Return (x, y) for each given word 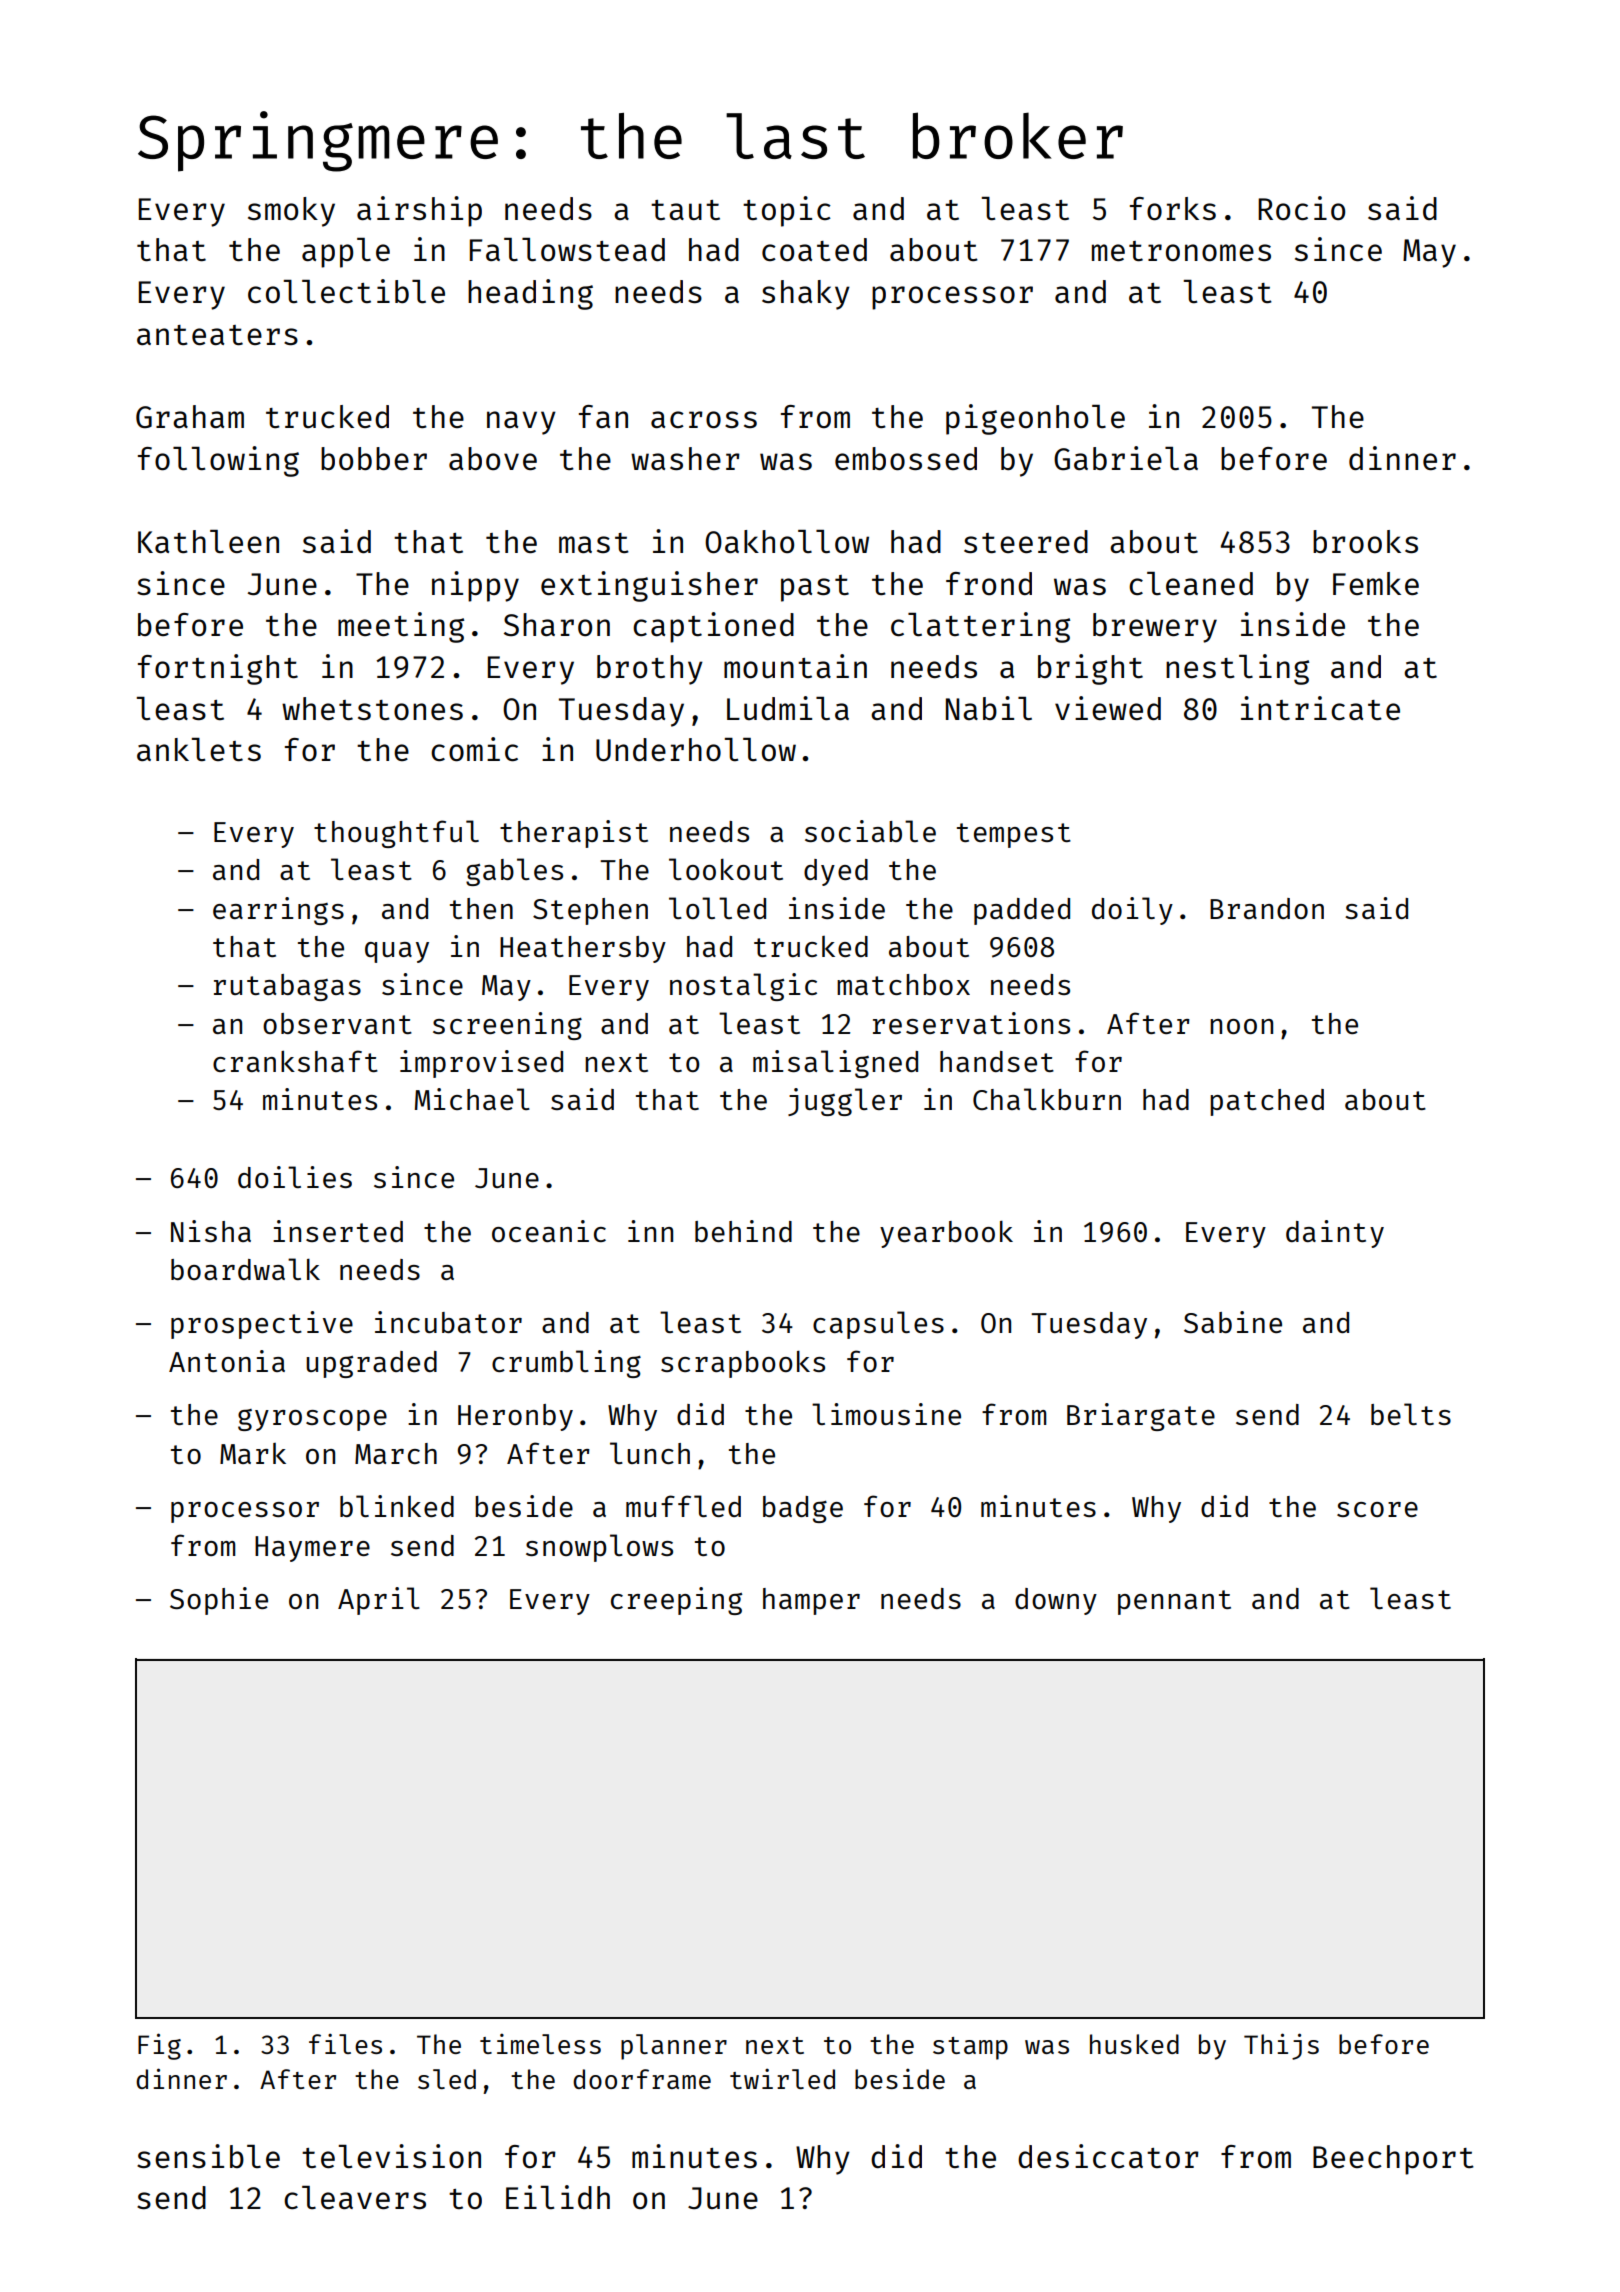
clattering (980, 627)
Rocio (1301, 208)
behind (743, 1231)
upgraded (371, 1364)
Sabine (1233, 1322)
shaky (806, 295)
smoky (291, 212)
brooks (1365, 542)
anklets (199, 749)
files (345, 2043)
